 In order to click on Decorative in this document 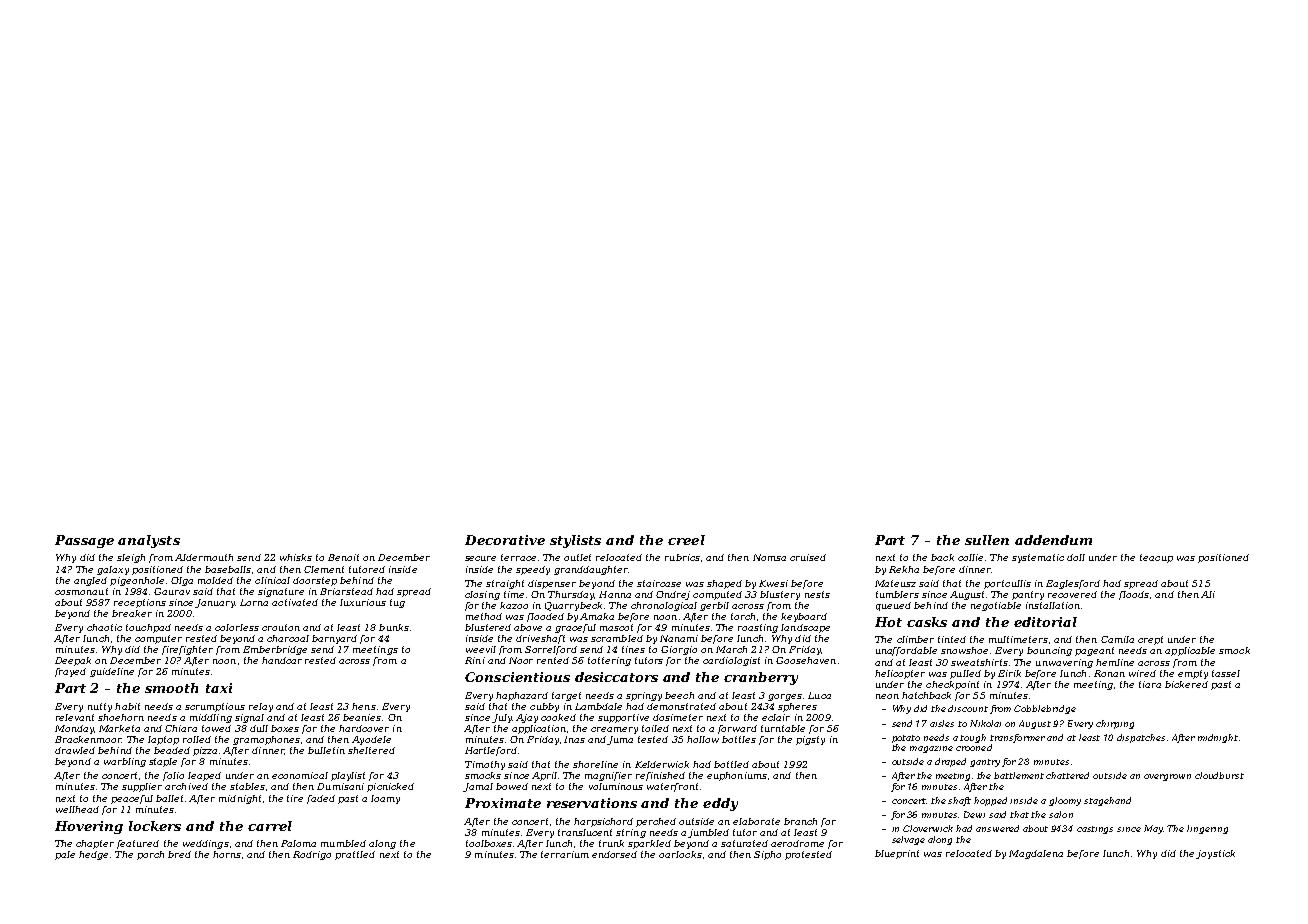, I will do `click(505, 540)`.
